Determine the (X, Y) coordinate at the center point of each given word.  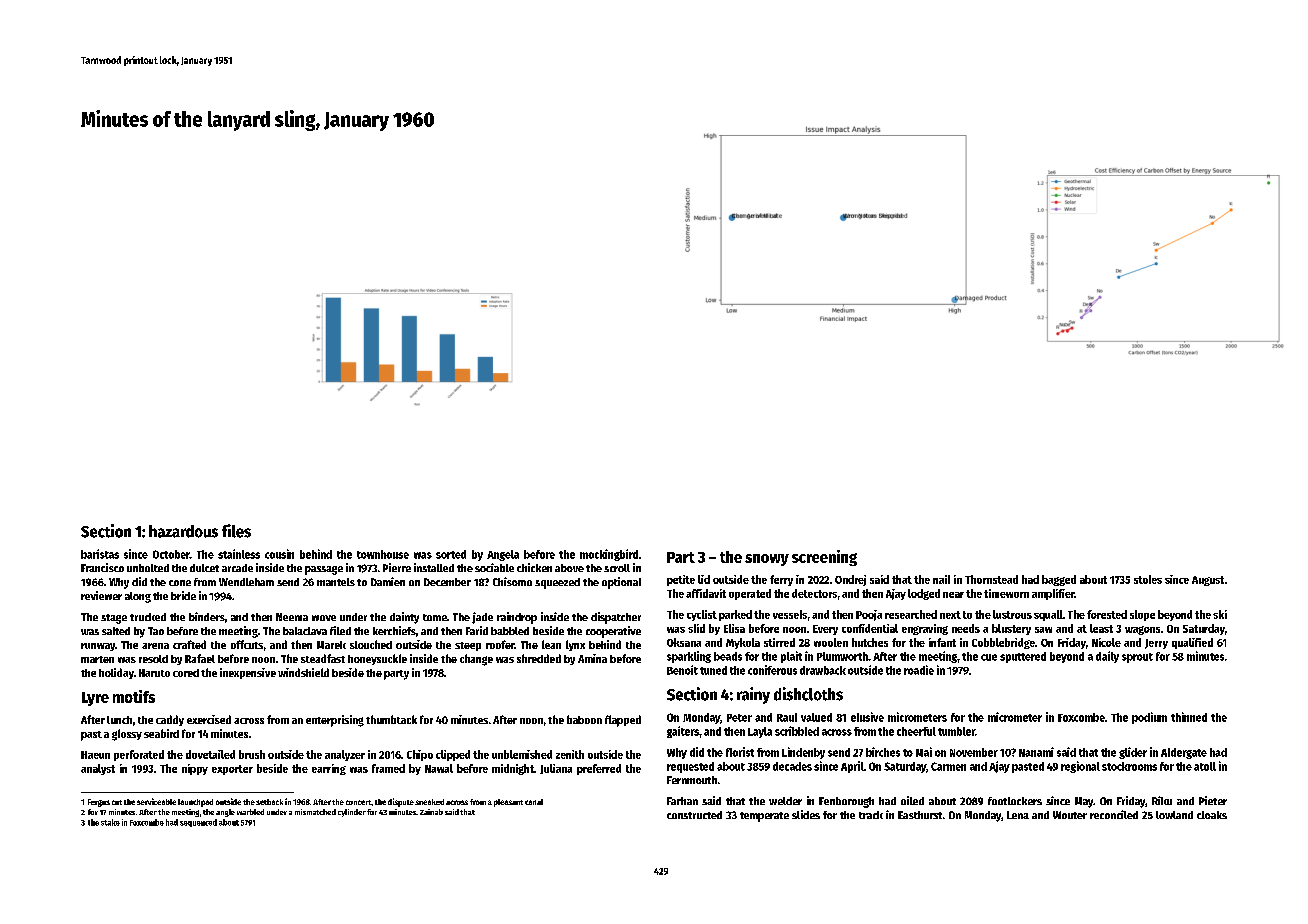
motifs (134, 696)
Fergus (99, 803)
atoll (1205, 766)
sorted (451, 554)
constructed (694, 815)
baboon (584, 719)
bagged (1059, 580)
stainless (239, 554)
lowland (1174, 815)
